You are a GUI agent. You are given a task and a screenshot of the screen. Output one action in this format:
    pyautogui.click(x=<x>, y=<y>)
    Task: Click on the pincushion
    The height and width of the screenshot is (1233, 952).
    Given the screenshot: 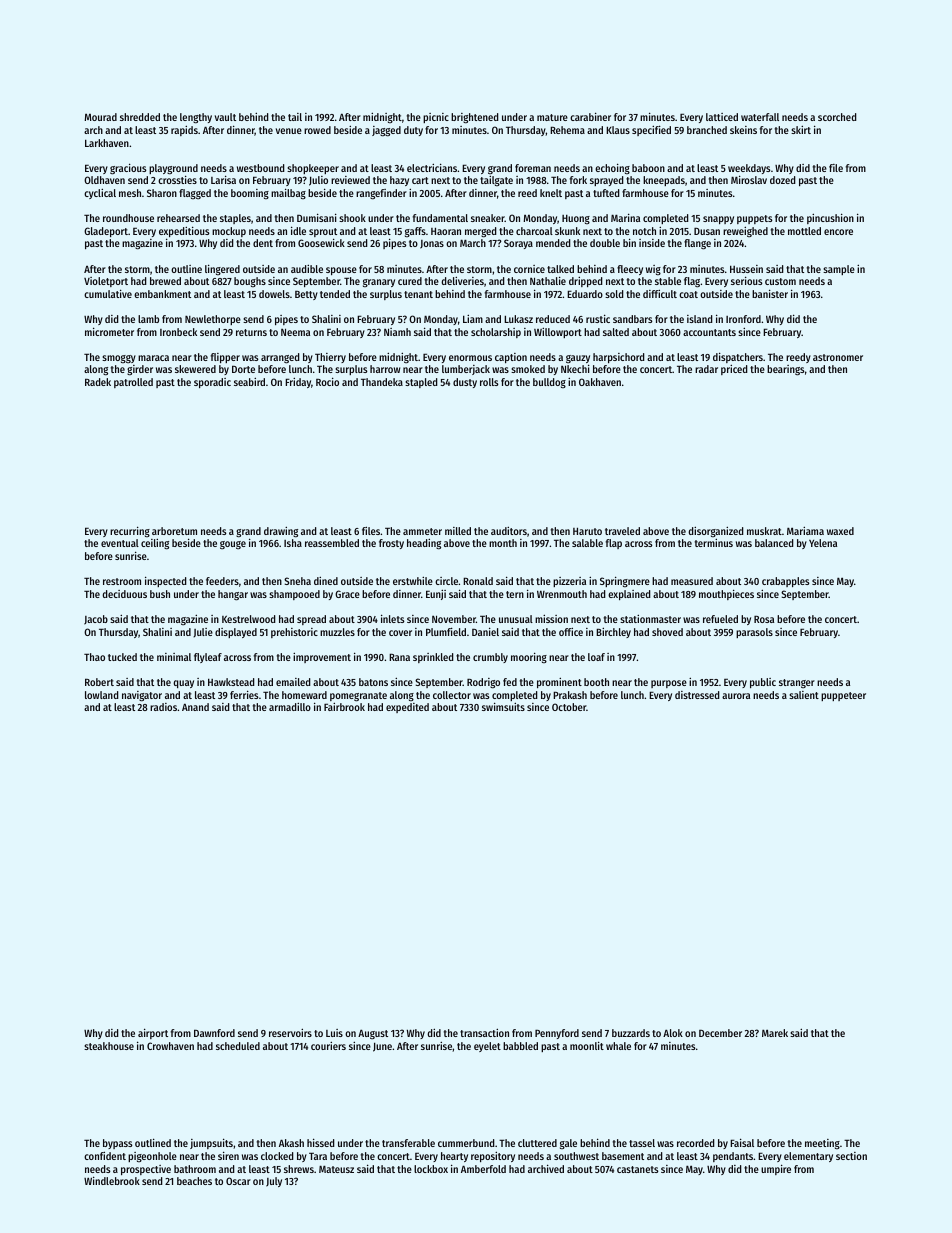 What is the action you would take?
    pyautogui.click(x=830, y=218)
